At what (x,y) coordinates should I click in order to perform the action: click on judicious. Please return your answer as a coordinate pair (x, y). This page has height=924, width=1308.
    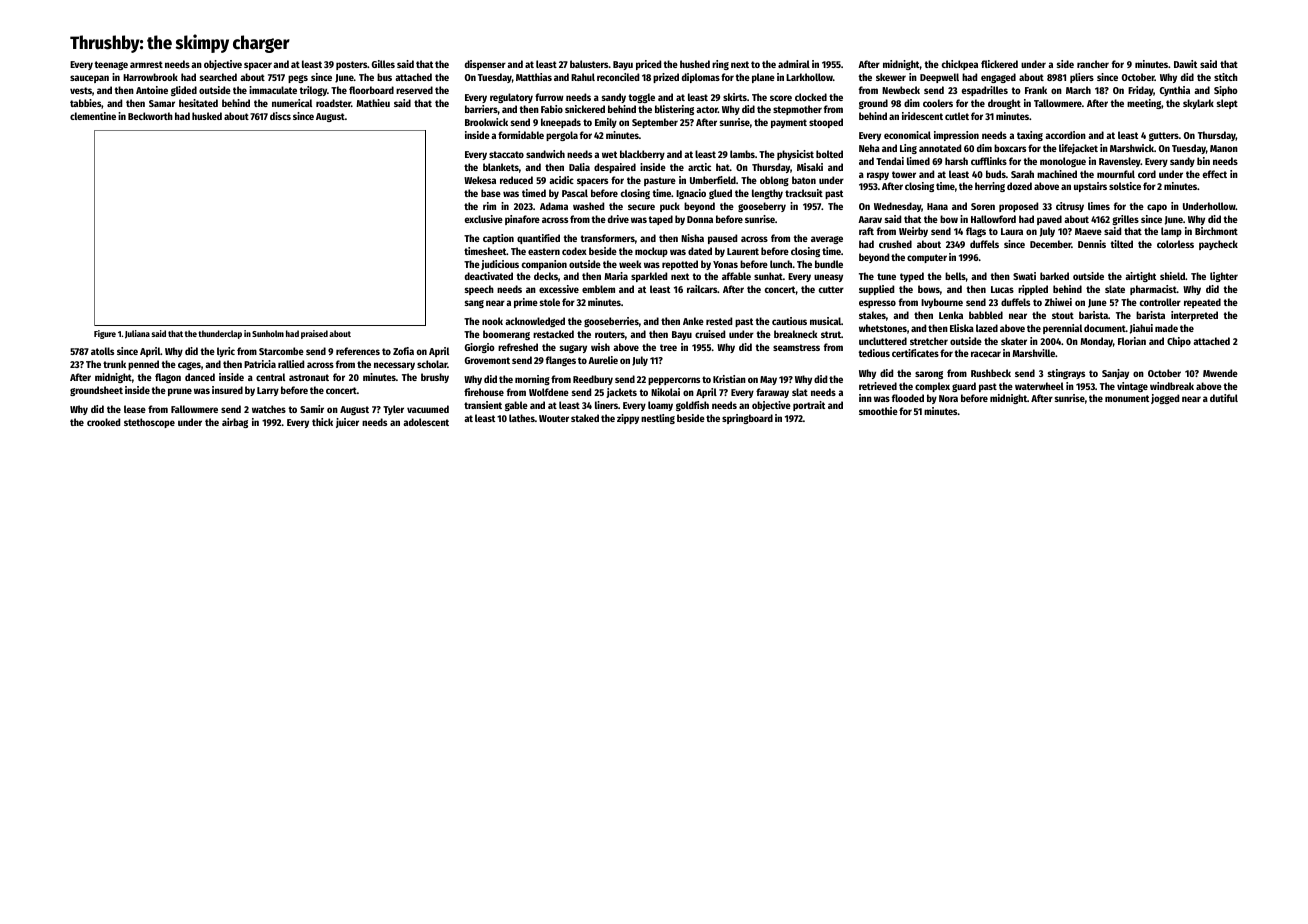
    Looking at the image, I should click on (500, 265).
